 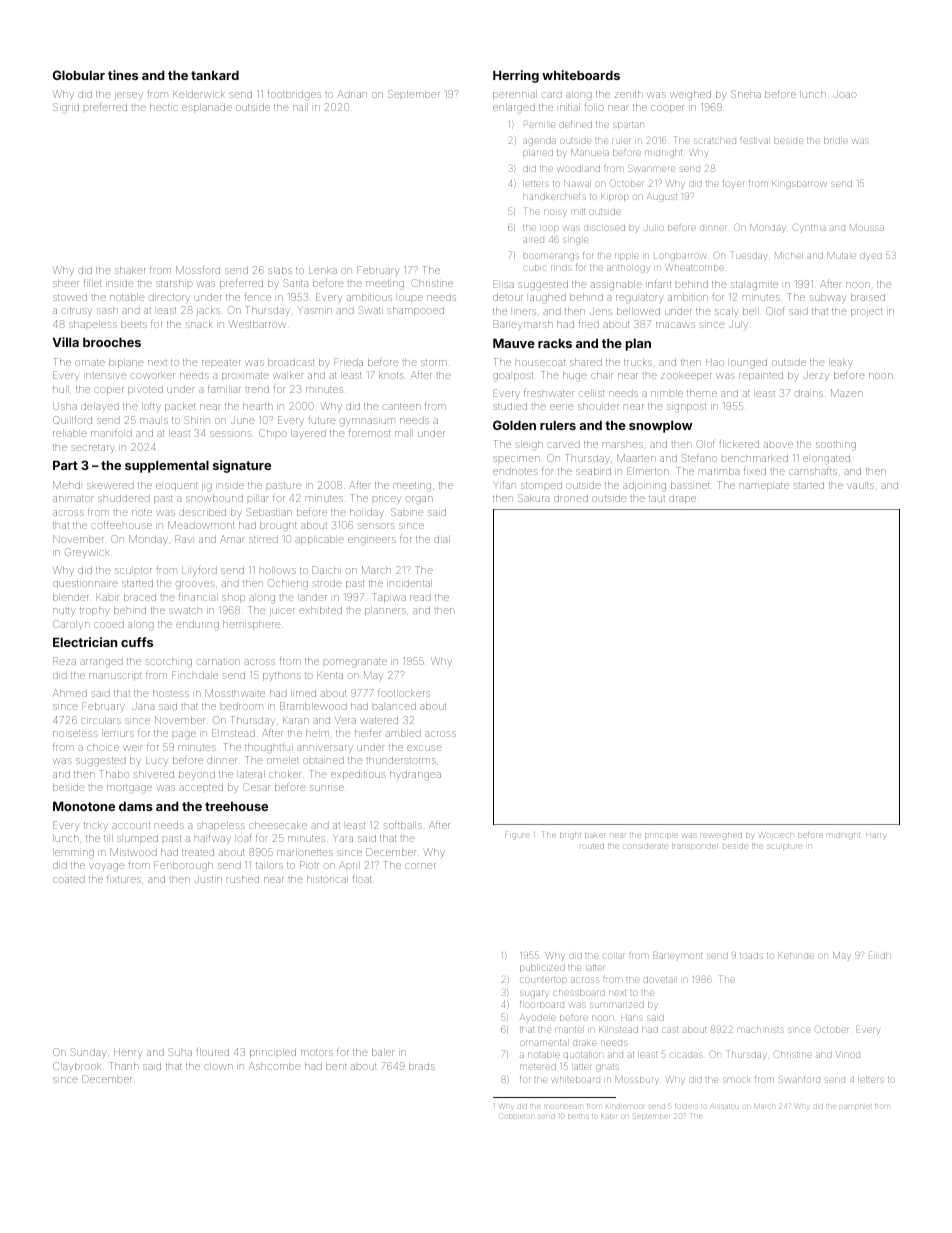 What do you see at coordinates (195, 675) in the screenshot?
I see `Finchdale` at bounding box center [195, 675].
